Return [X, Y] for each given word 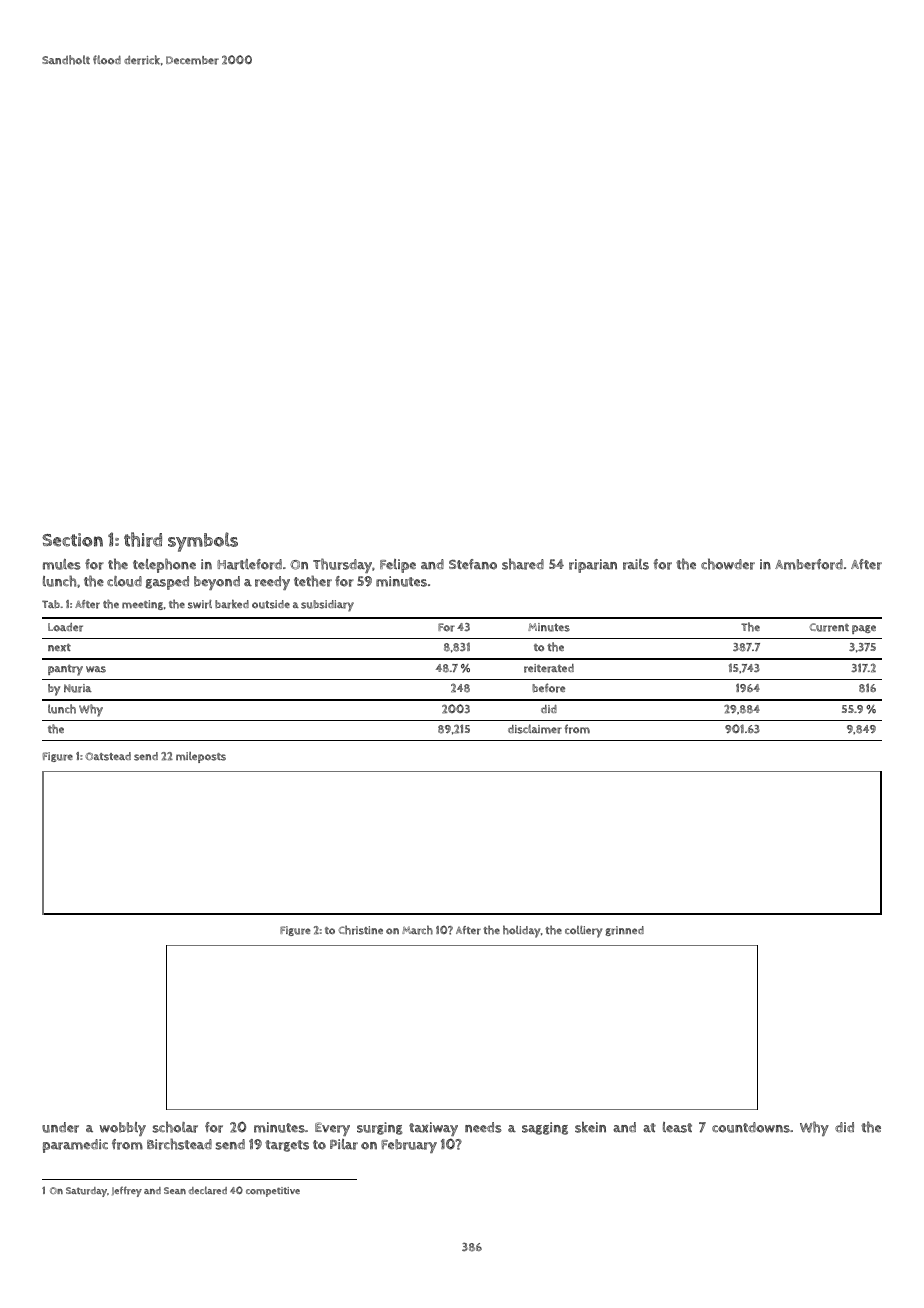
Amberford [809, 564]
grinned [624, 931]
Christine [360, 930]
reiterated [549, 668]
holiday [521, 931]
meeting [142, 605]
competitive [273, 1192]
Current [829, 627]
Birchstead [179, 1144]
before [548, 688]
